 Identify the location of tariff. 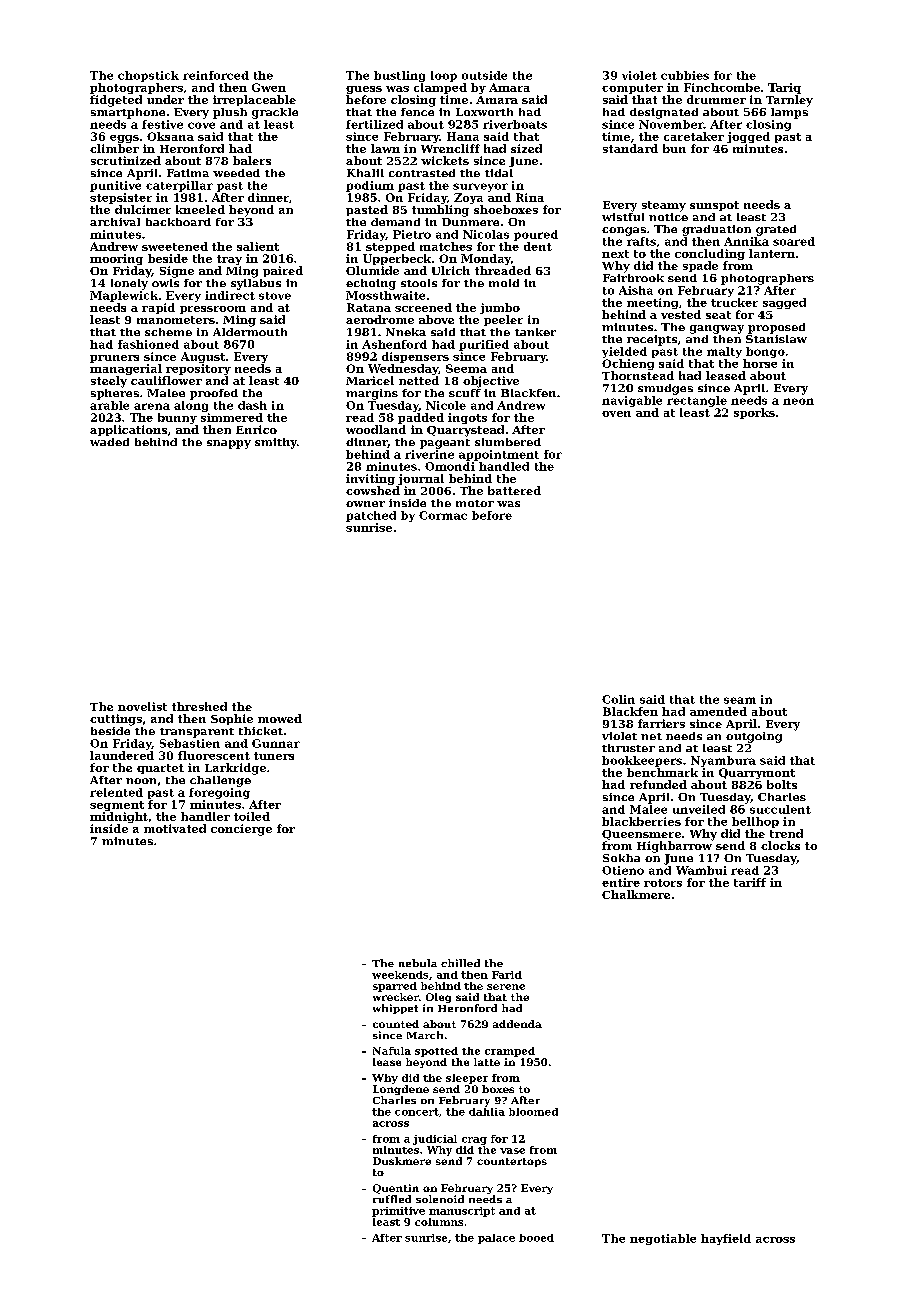
(750, 882).
